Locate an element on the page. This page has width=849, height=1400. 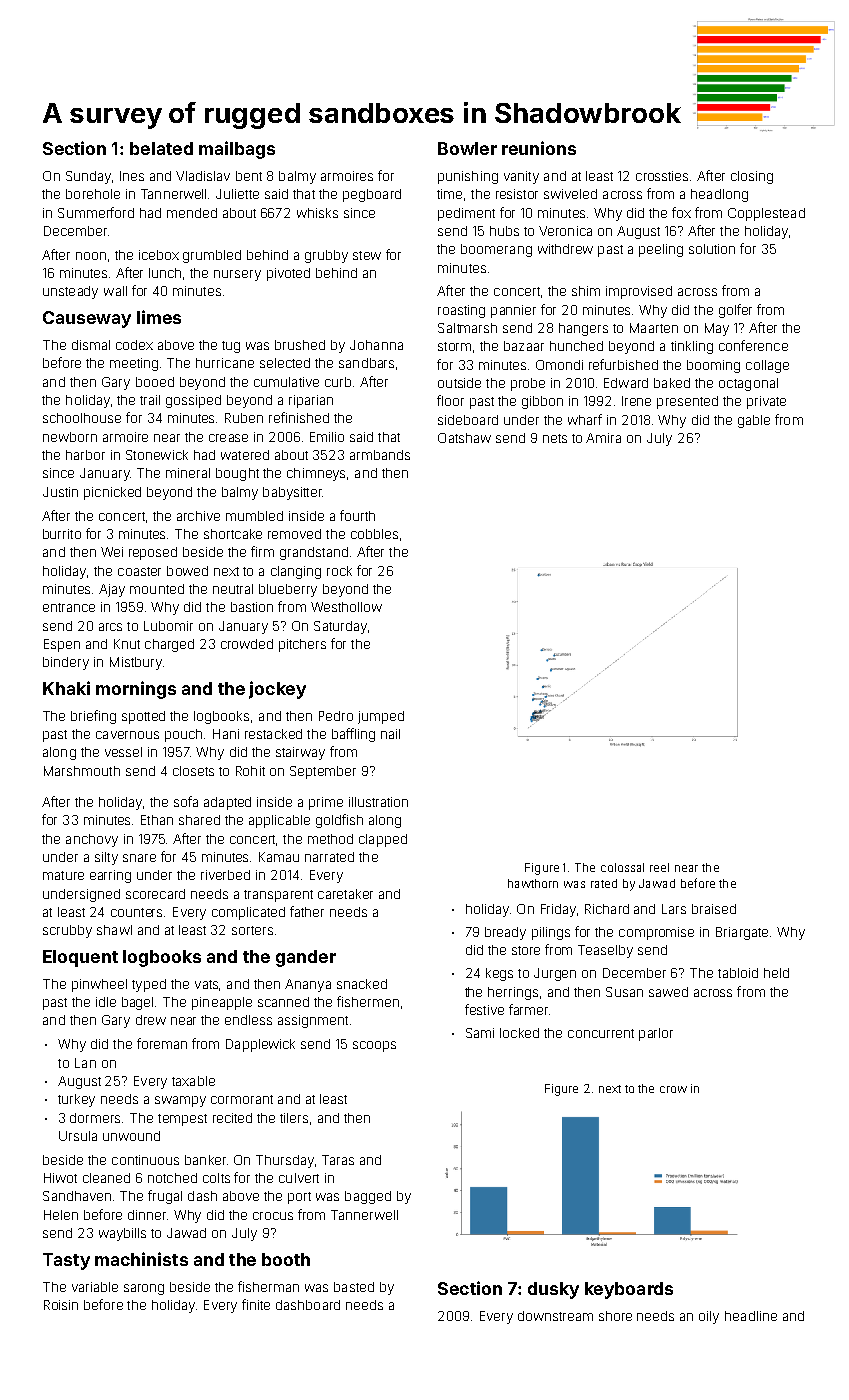
held is located at coordinates (776, 973).
